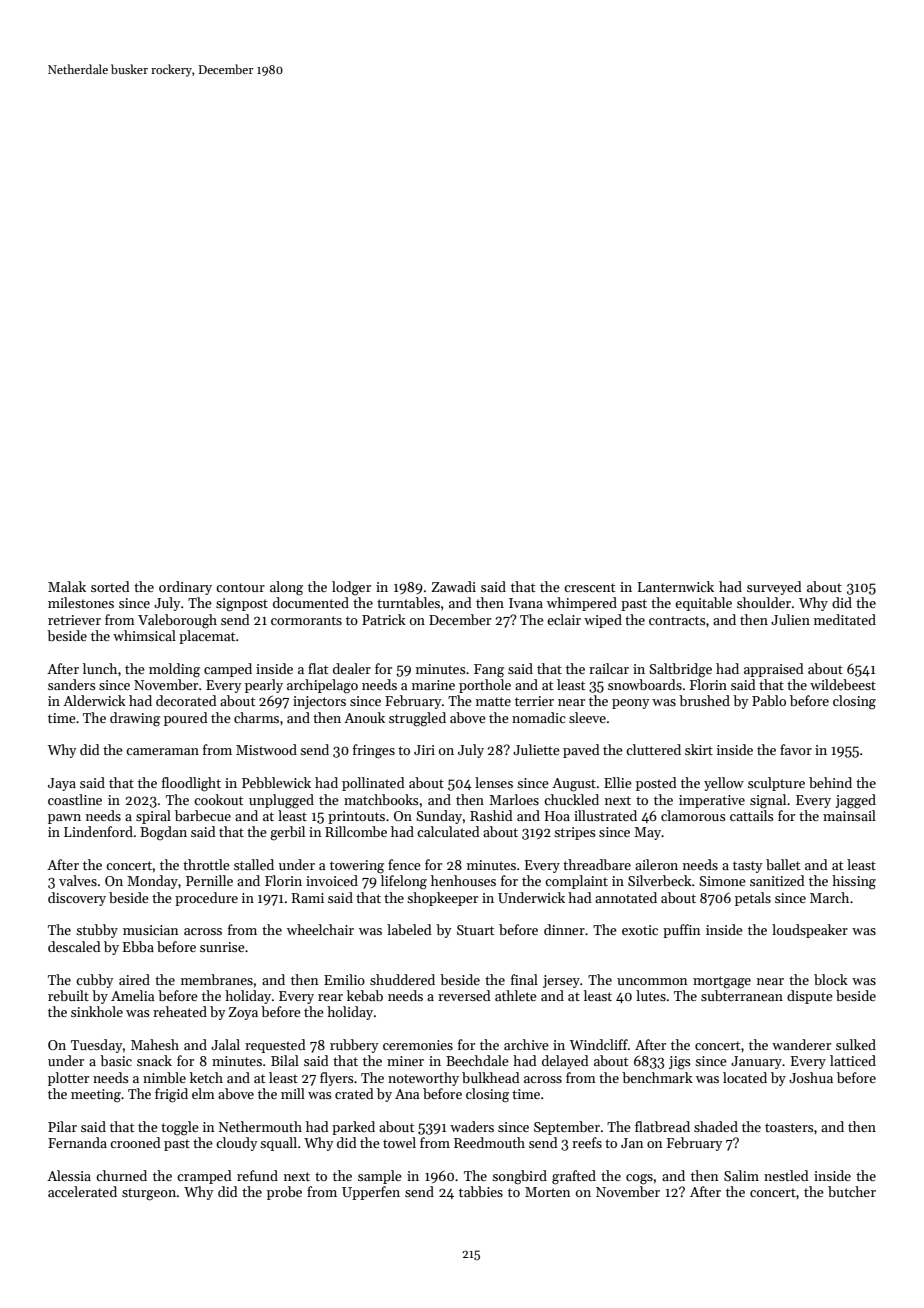 The height and width of the image is (1308, 924). I want to click on athlete, so click(516, 995).
